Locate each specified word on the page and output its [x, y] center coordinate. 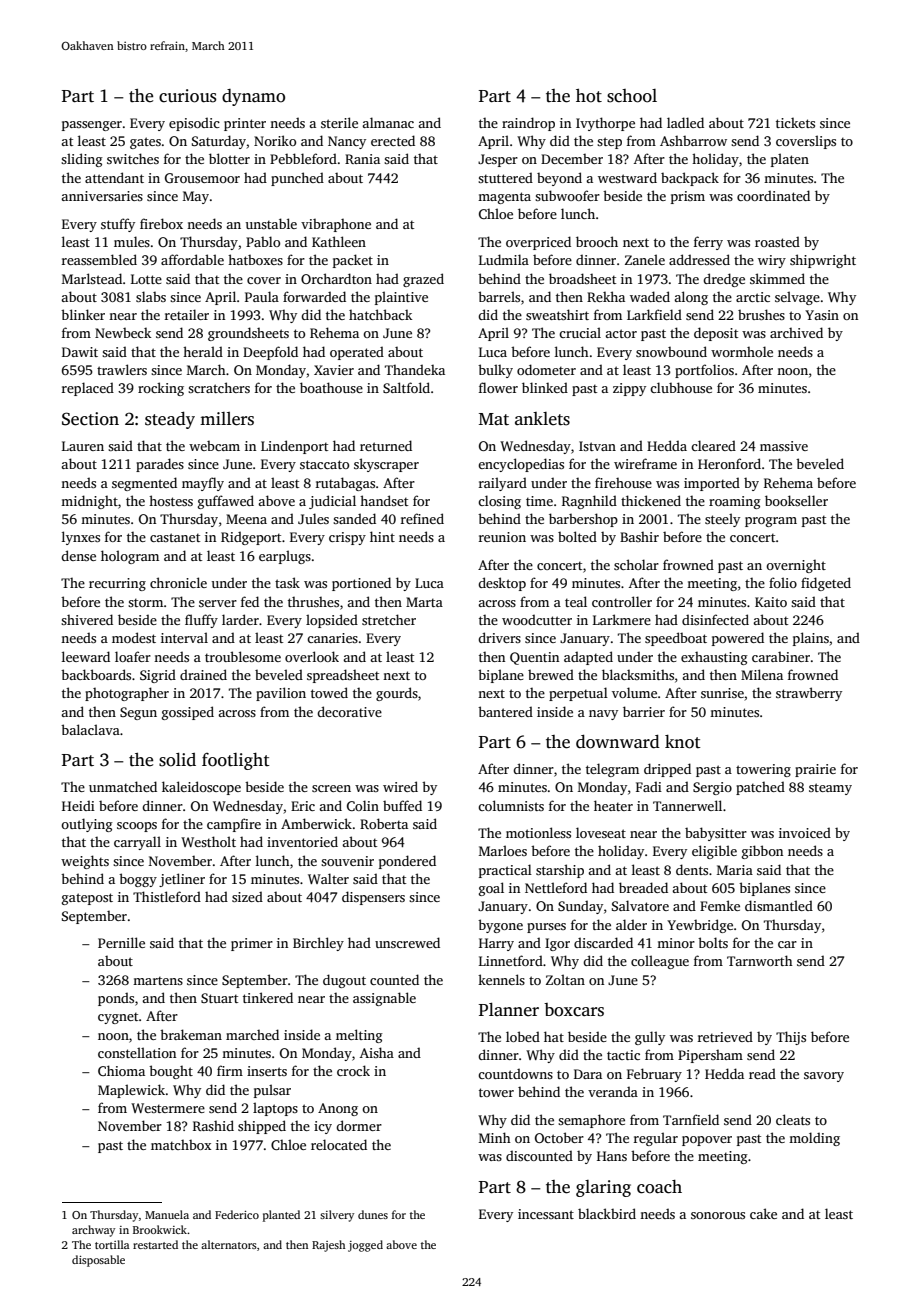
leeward [86, 656]
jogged [365, 1246]
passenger [92, 126]
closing [499, 502]
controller [622, 601]
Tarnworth [760, 960]
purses [546, 928]
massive [784, 446]
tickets [795, 123]
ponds [116, 999]
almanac [388, 122]
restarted [155, 1244]
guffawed [226, 502]
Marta [424, 602]
